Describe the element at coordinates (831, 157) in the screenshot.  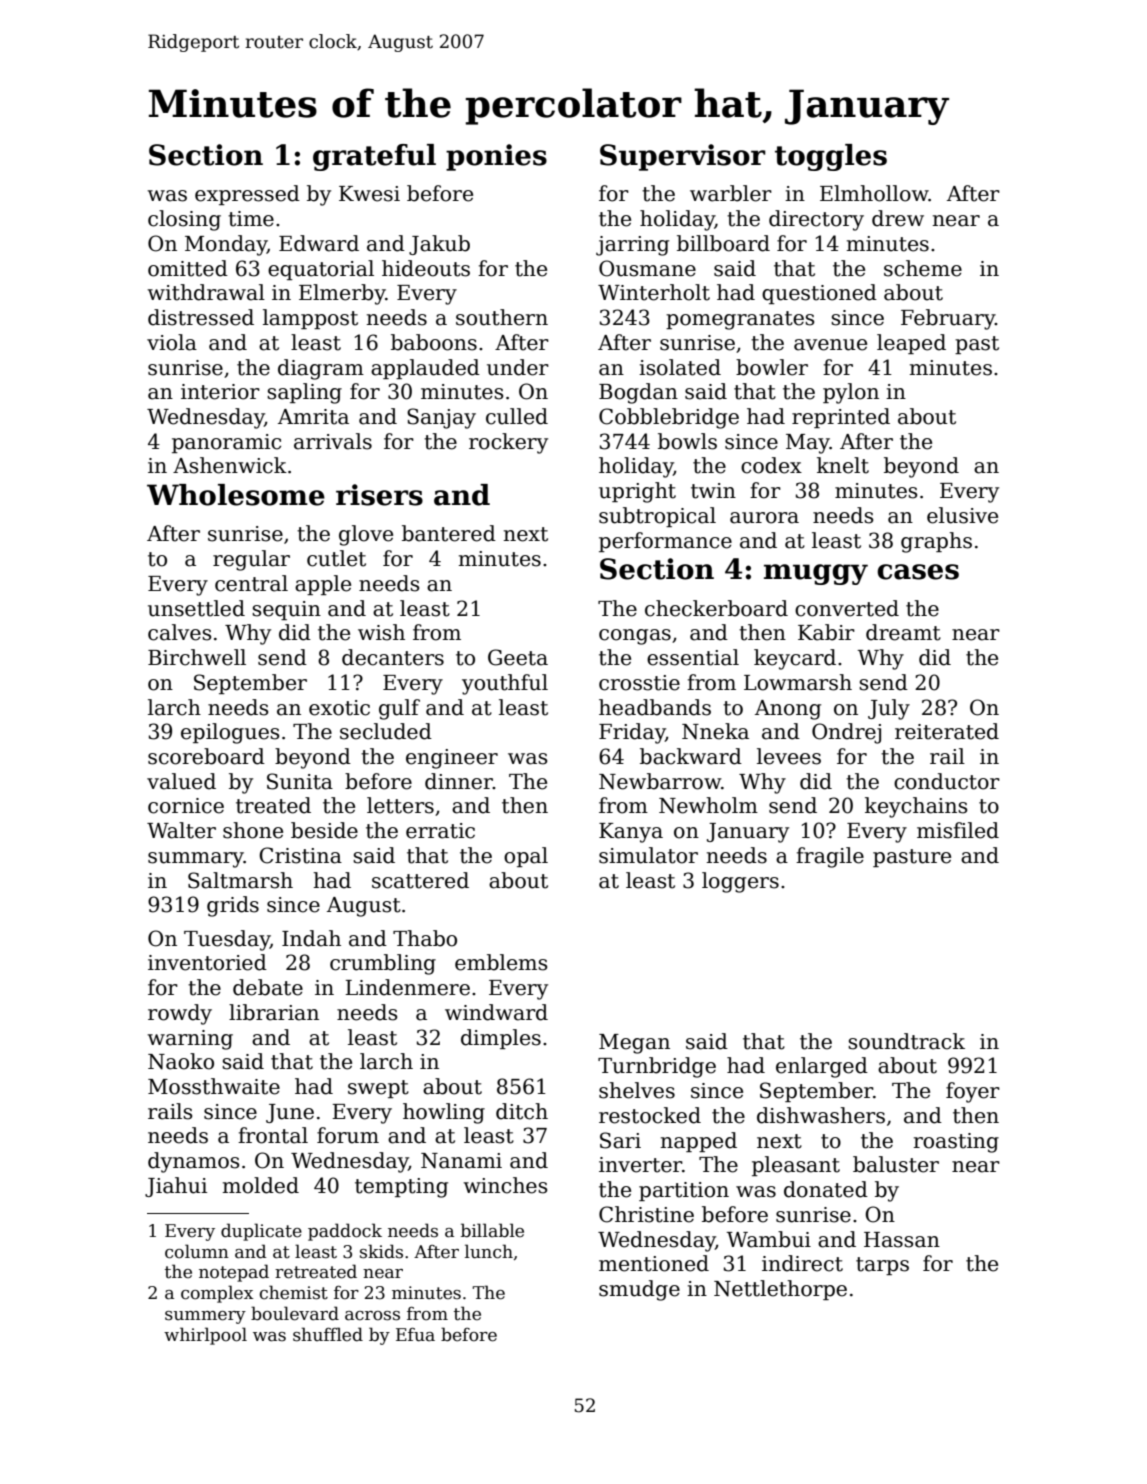
I see `toggles` at that location.
